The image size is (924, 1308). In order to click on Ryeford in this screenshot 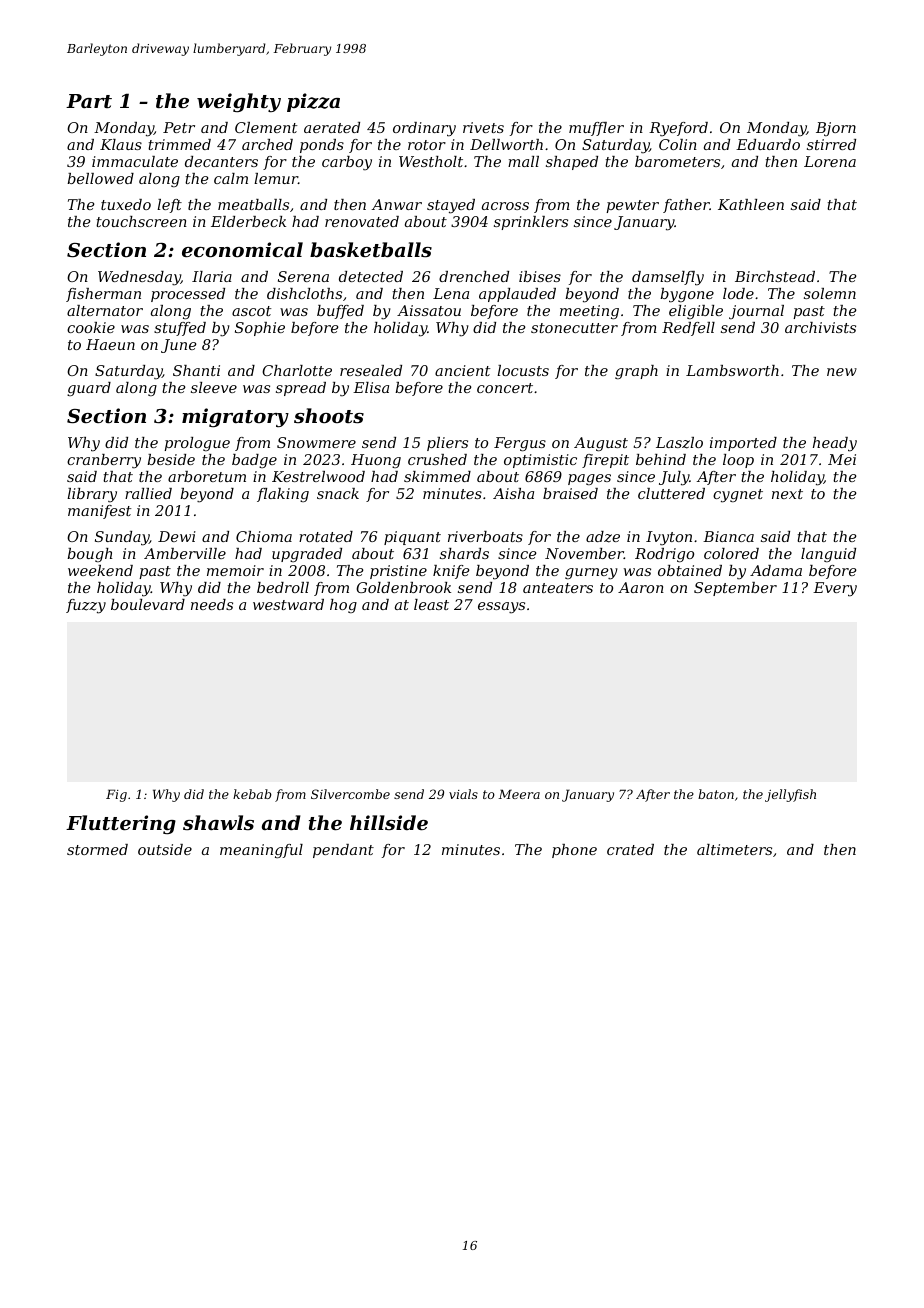, I will do `click(678, 129)`.
